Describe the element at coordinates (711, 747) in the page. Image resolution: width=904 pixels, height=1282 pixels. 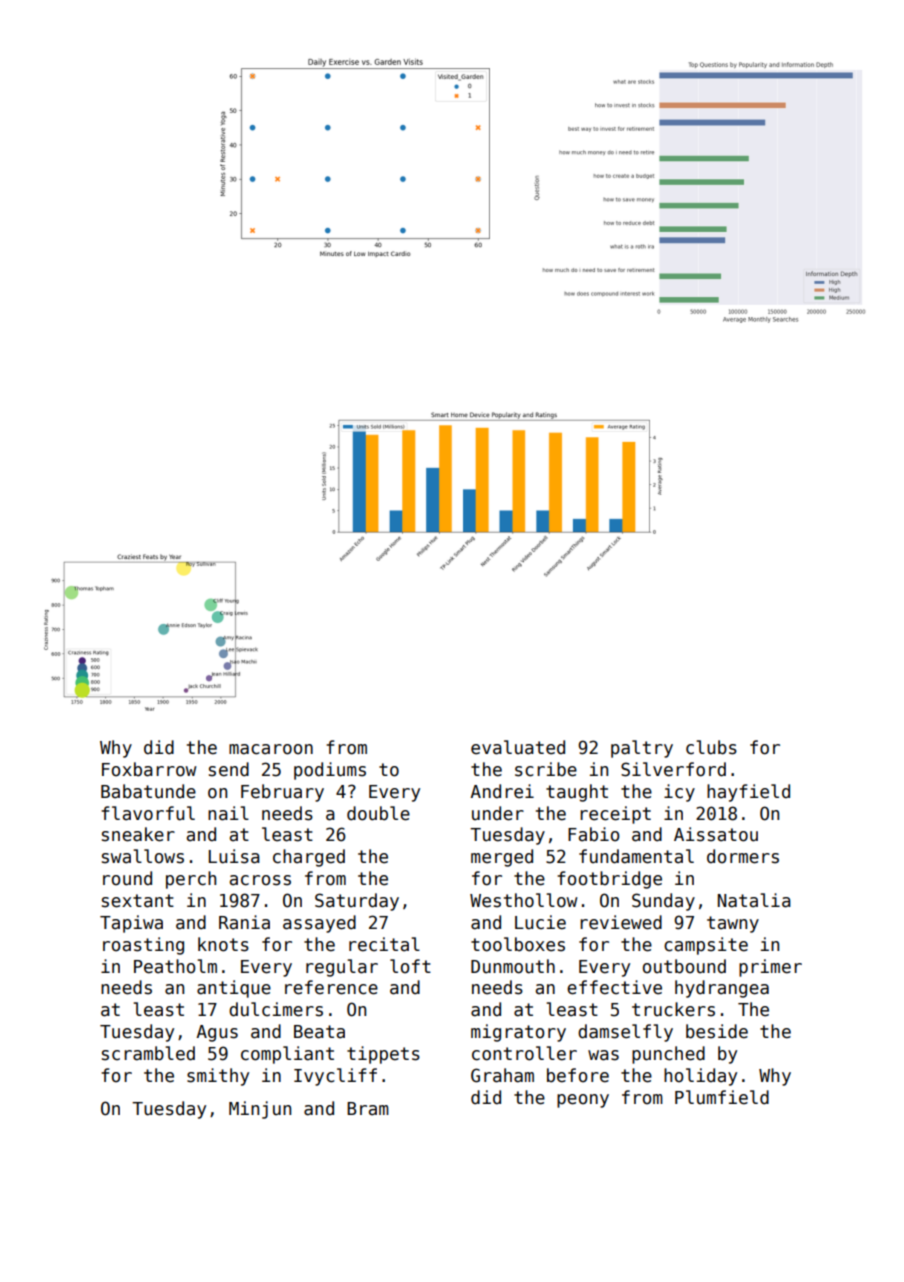
I see `clubs` at that location.
